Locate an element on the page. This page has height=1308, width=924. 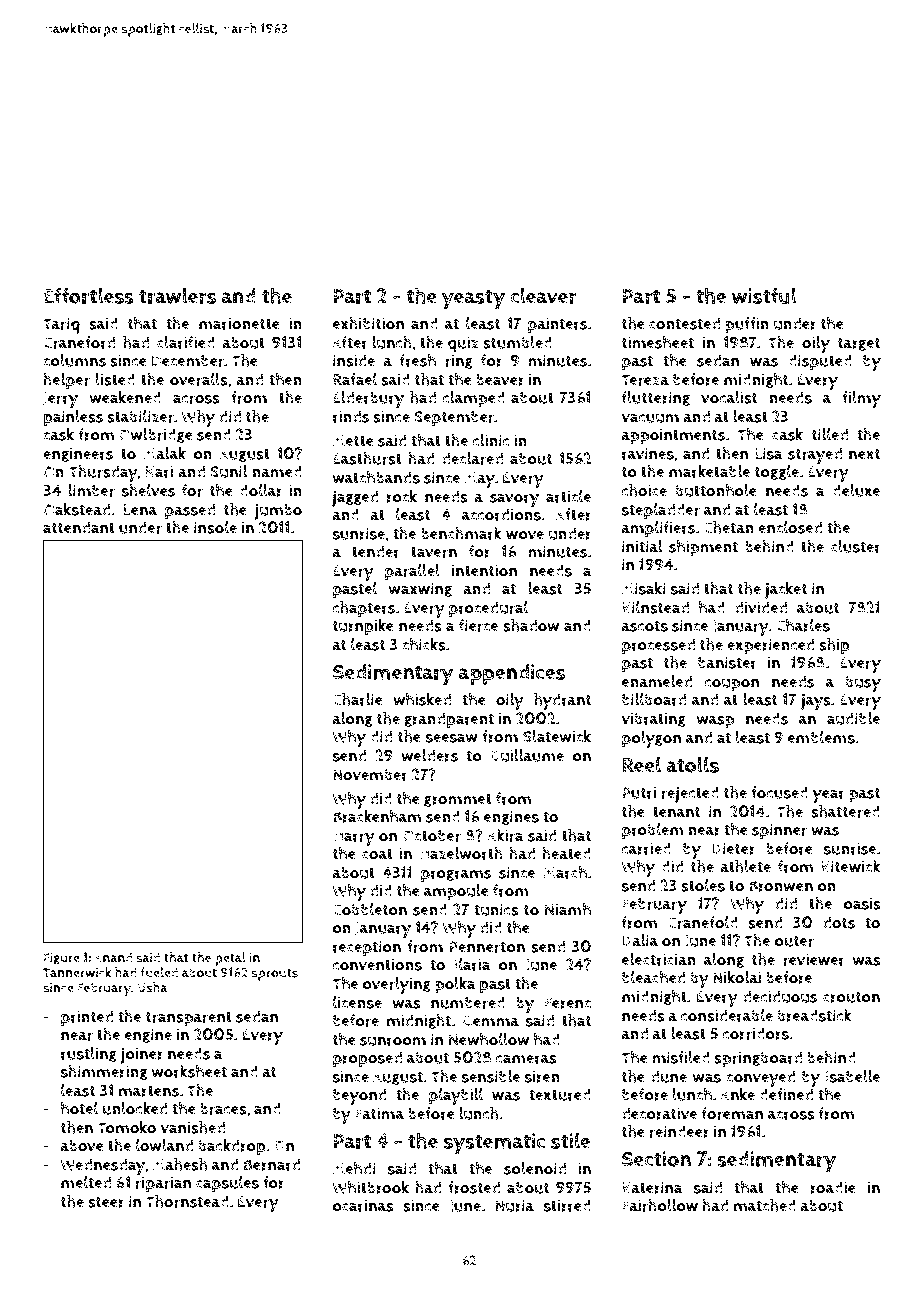
wistful is located at coordinates (764, 295).
